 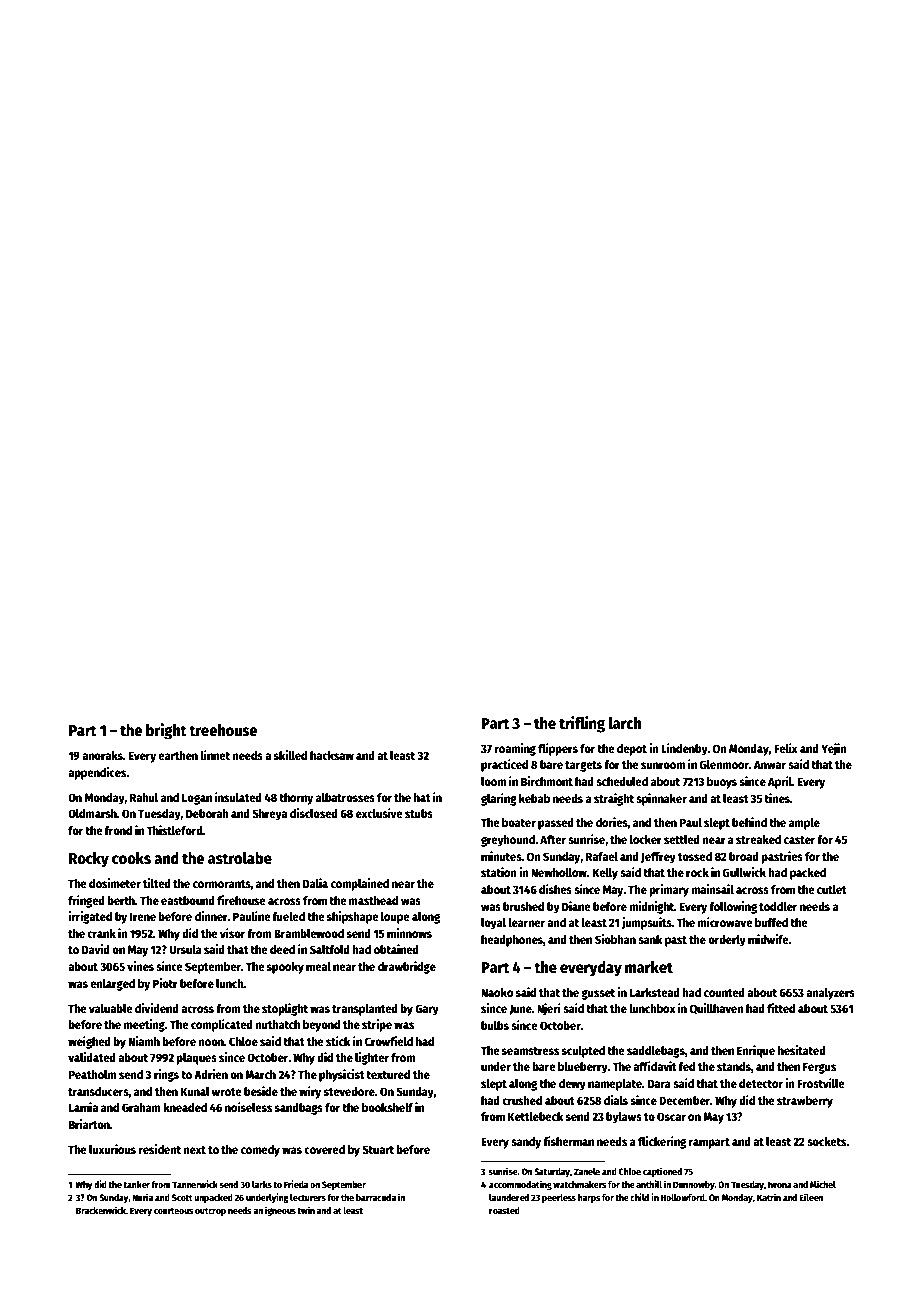 I want to click on larch, so click(x=625, y=723).
